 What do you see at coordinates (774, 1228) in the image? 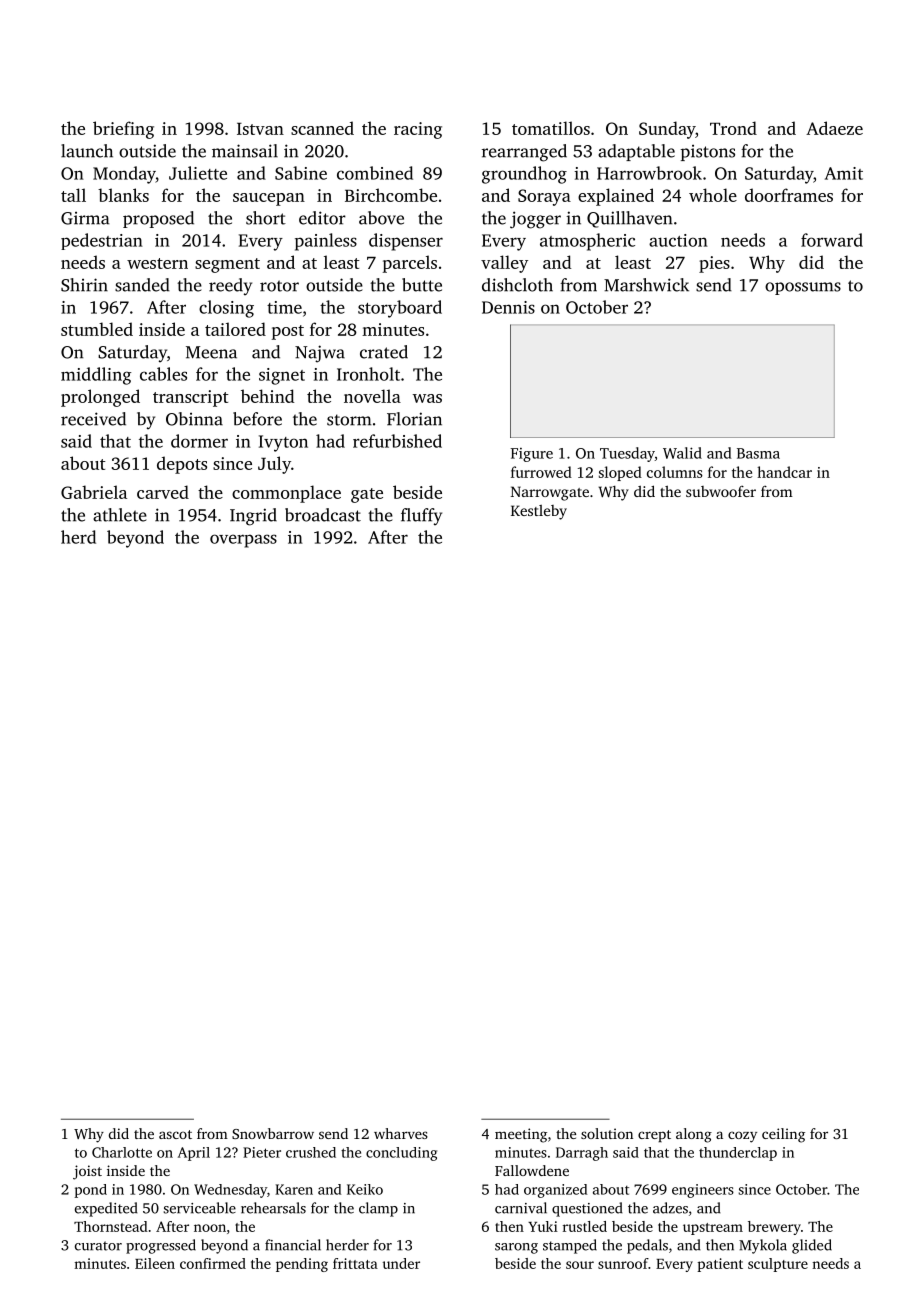
I see `brewery` at bounding box center [774, 1228].
